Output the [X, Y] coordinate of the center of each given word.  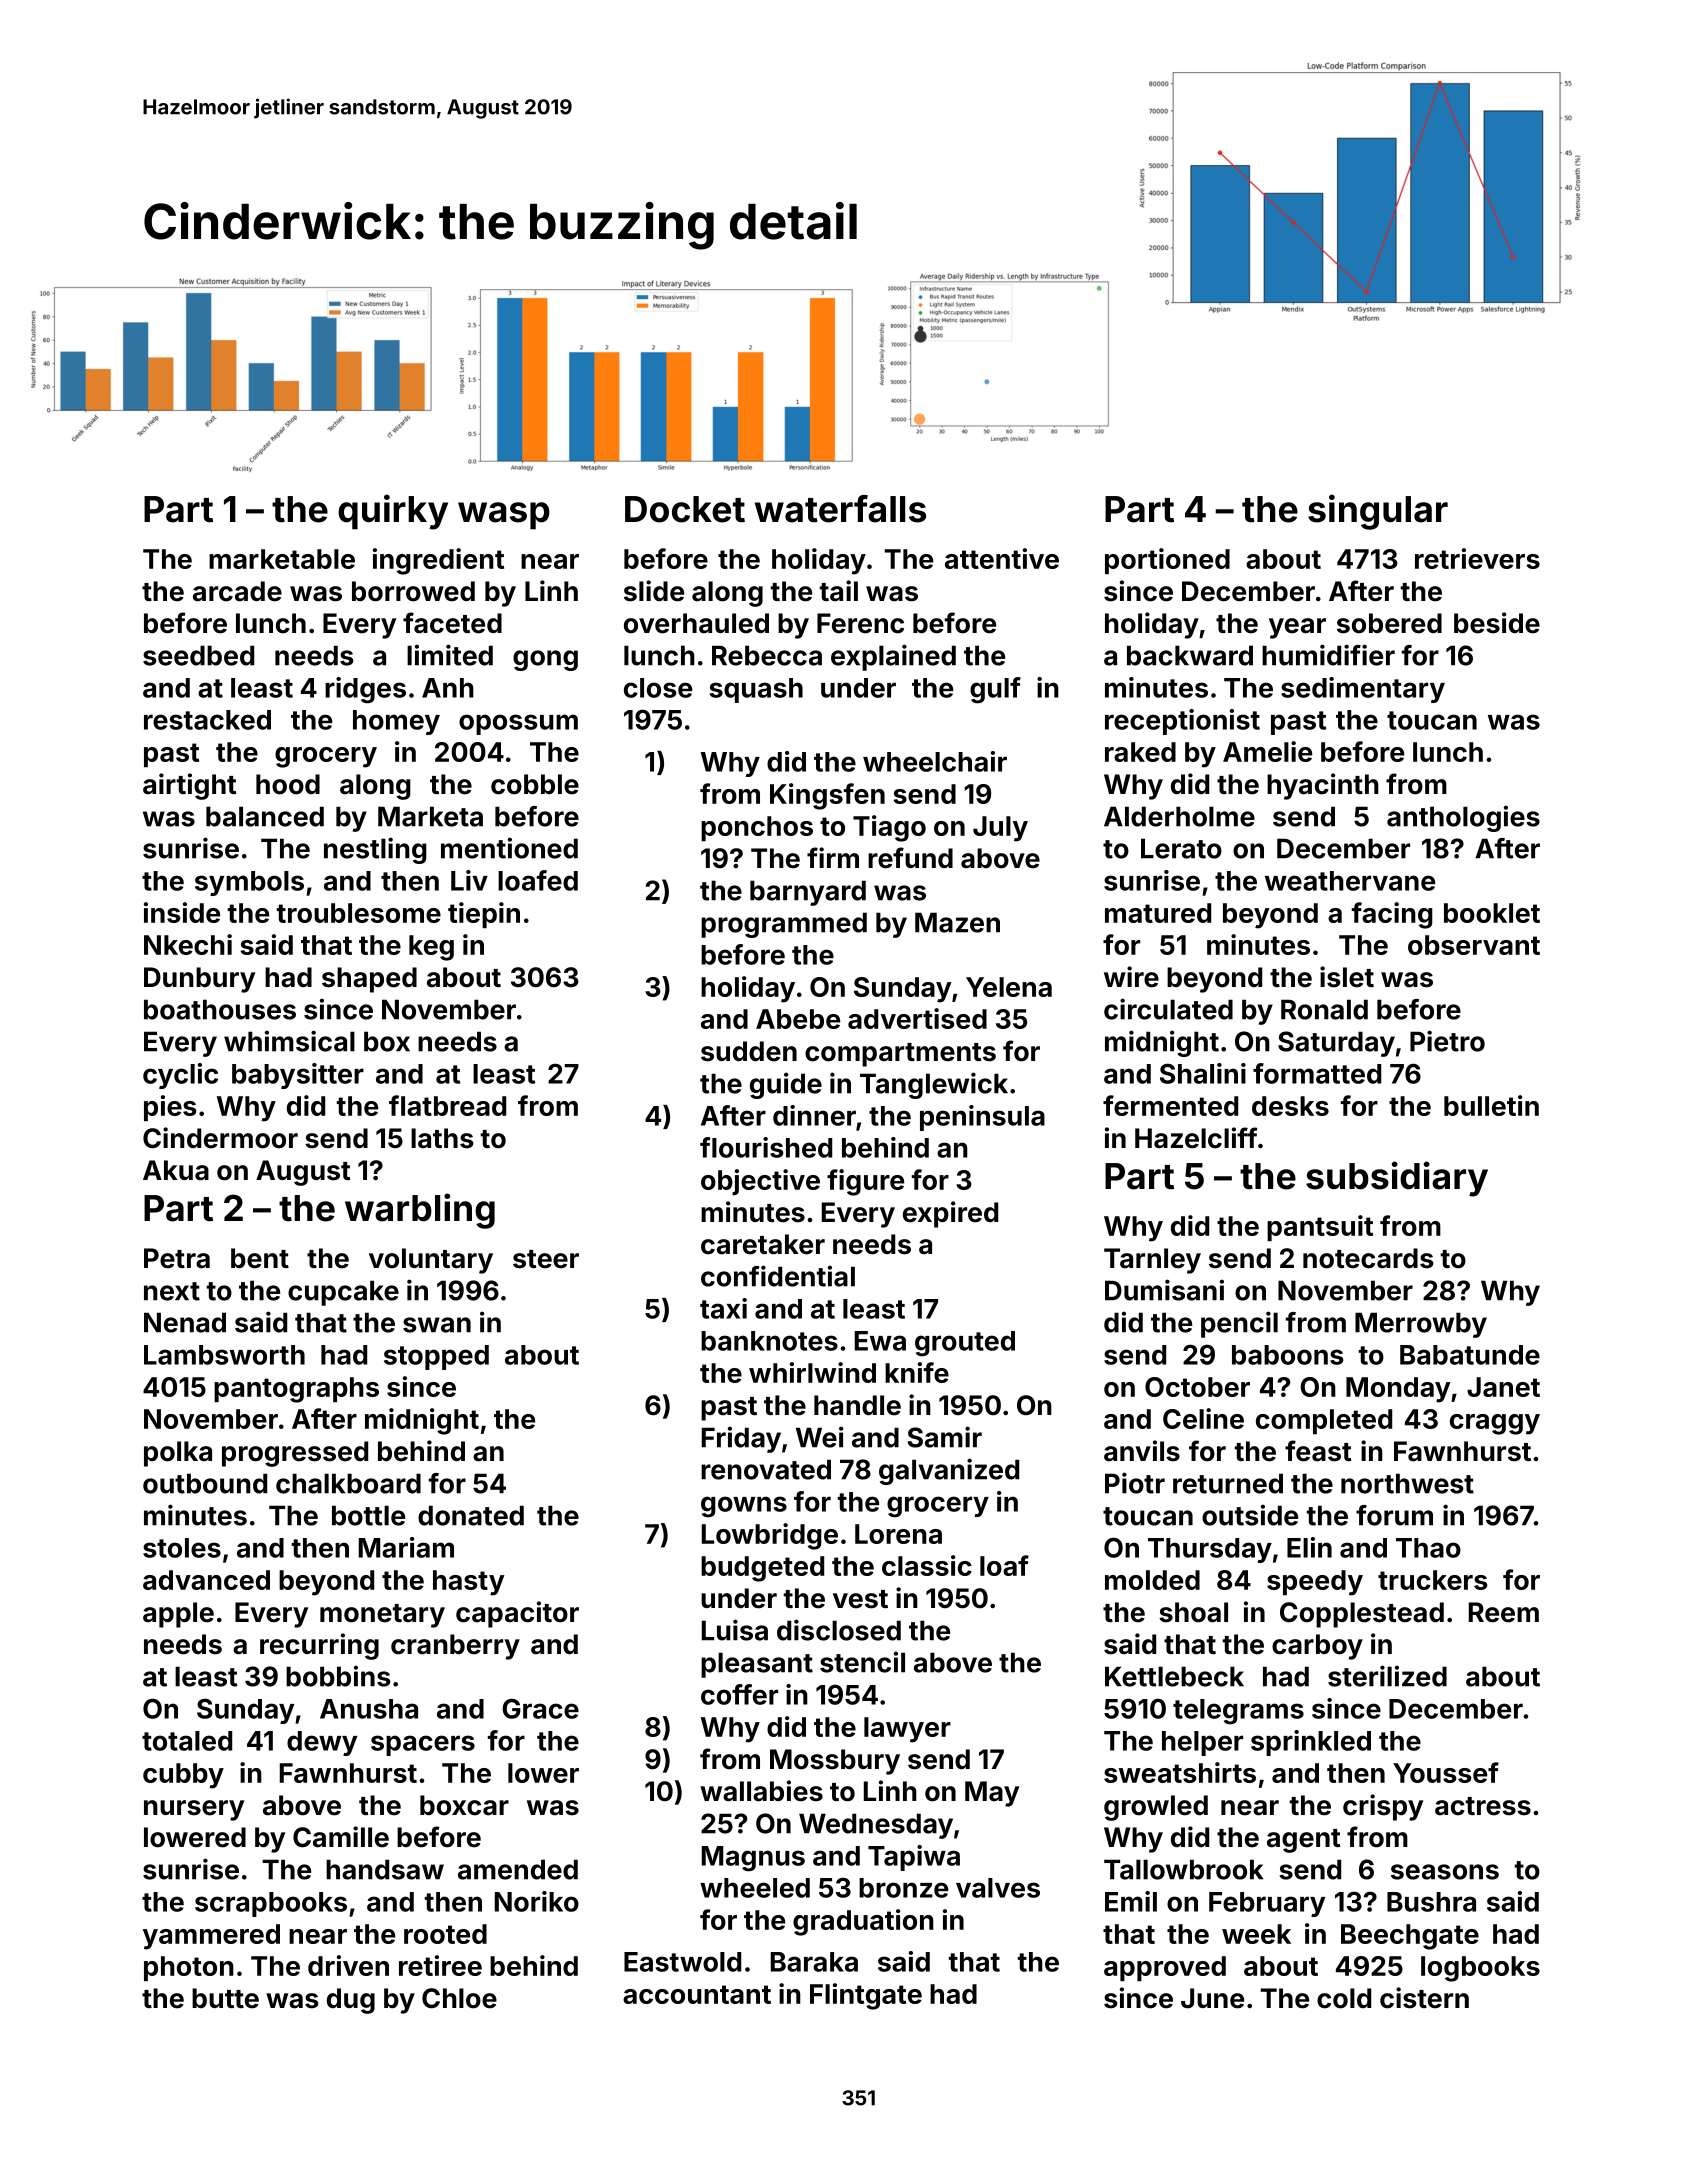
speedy [1315, 1583]
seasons [1445, 1872]
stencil [862, 1662]
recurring [319, 1646]
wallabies [761, 1791]
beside [1497, 623]
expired [950, 1214]
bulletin [1491, 1105]
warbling [420, 1211]
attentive [1002, 558]
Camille [341, 1837]
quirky [393, 512]
